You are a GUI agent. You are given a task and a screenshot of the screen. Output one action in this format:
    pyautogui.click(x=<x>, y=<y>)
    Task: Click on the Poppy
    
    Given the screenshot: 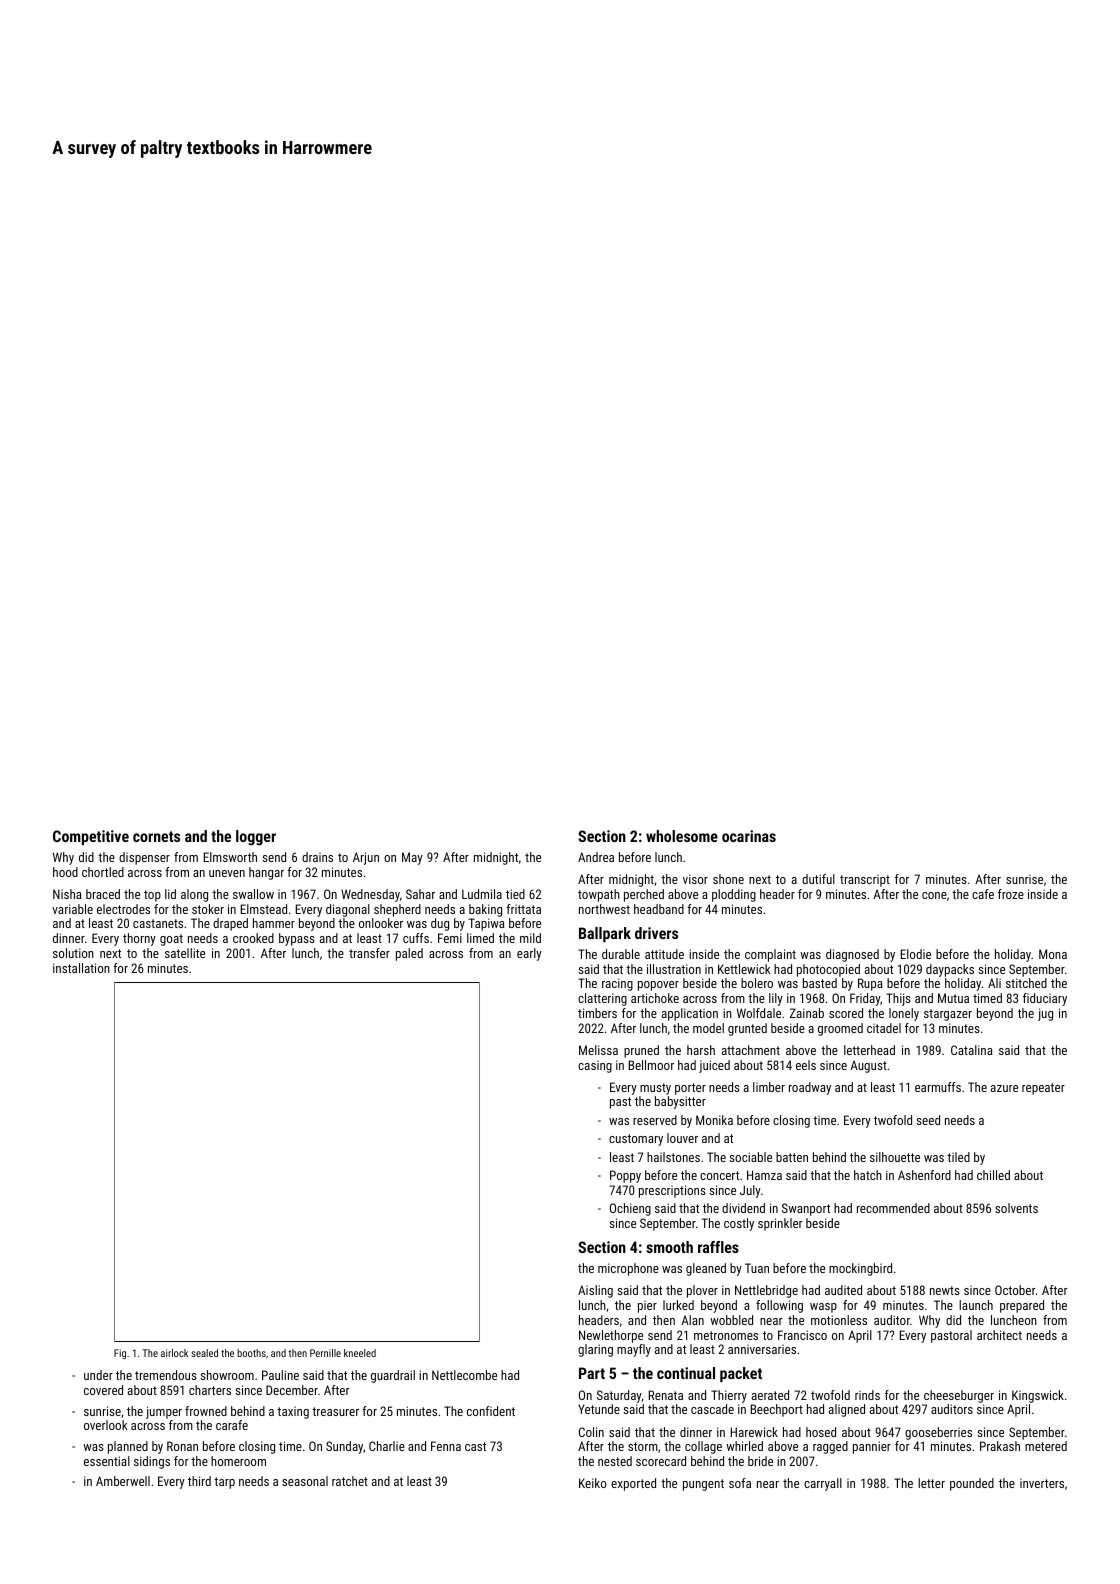 What is the action you would take?
    pyautogui.click(x=625, y=1176)
